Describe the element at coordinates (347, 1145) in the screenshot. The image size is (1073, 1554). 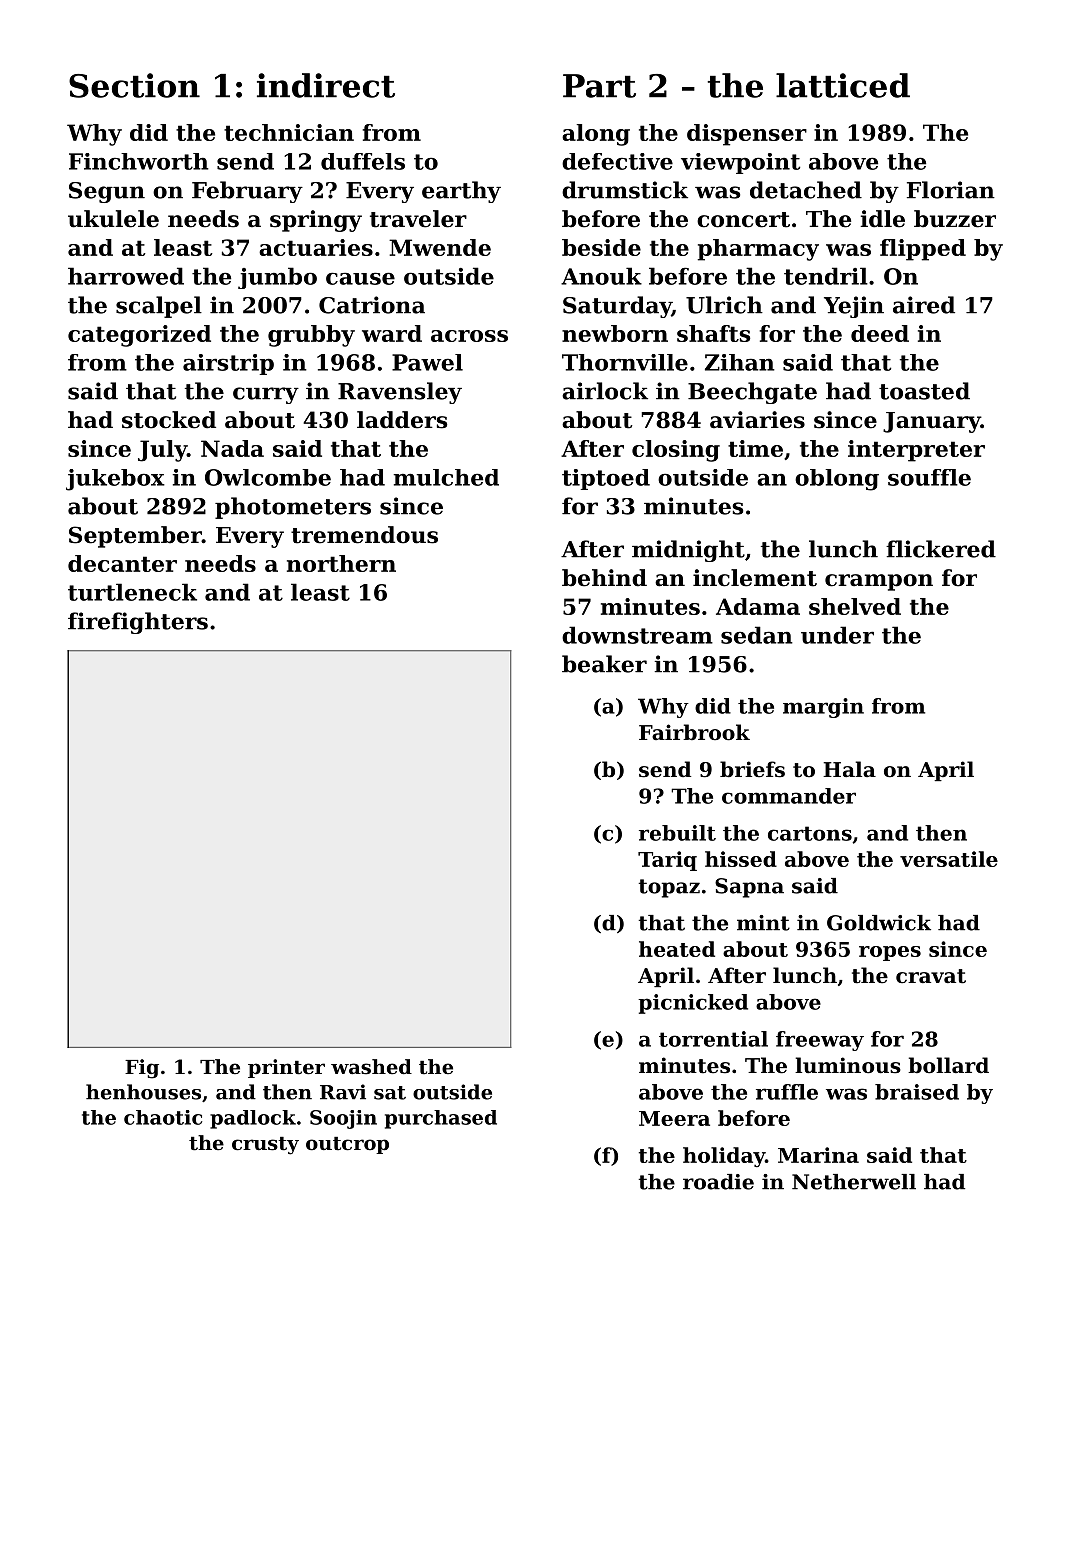
I see `outcrop` at that location.
